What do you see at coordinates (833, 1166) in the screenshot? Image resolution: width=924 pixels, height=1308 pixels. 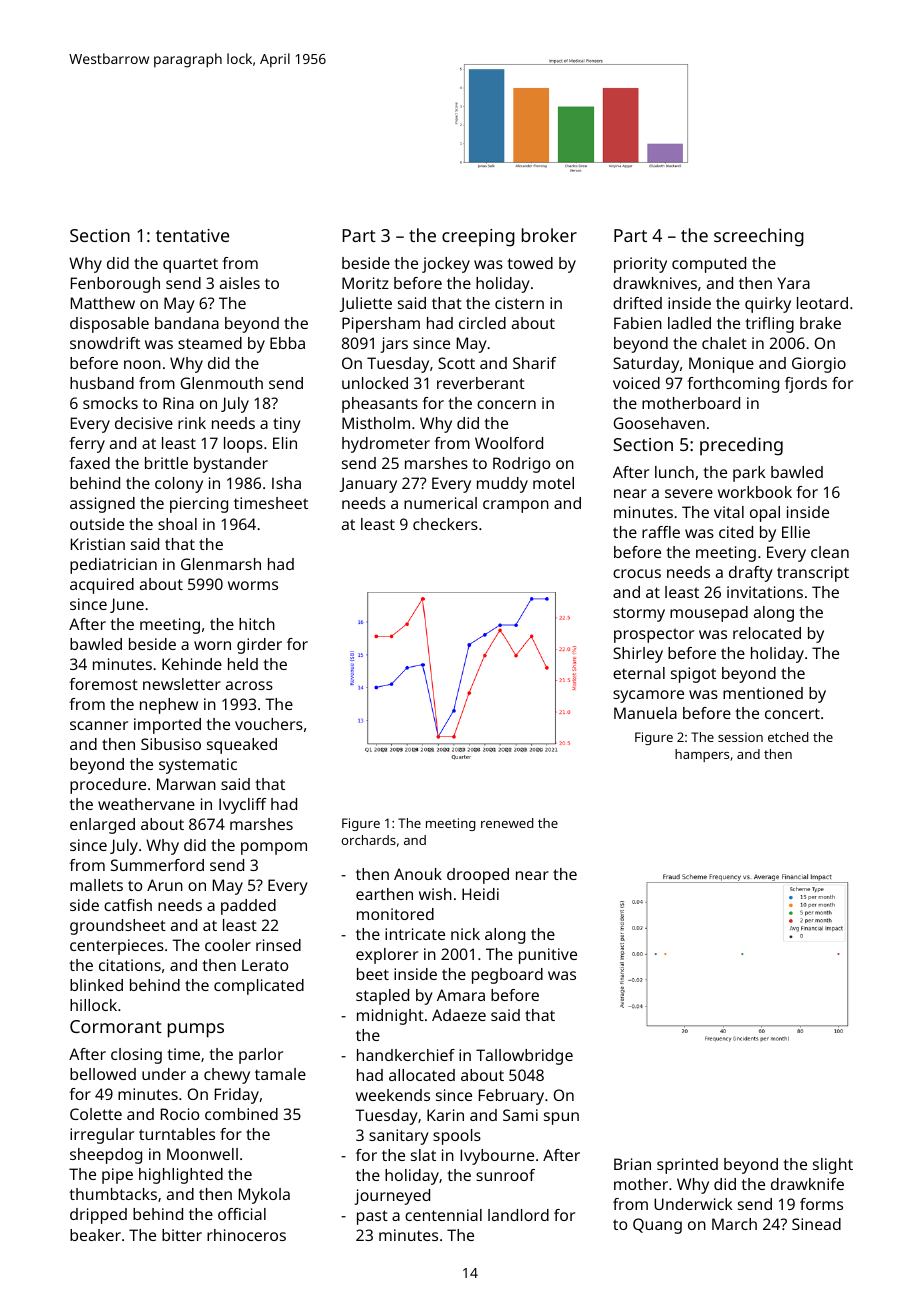 I see `slight` at bounding box center [833, 1166].
